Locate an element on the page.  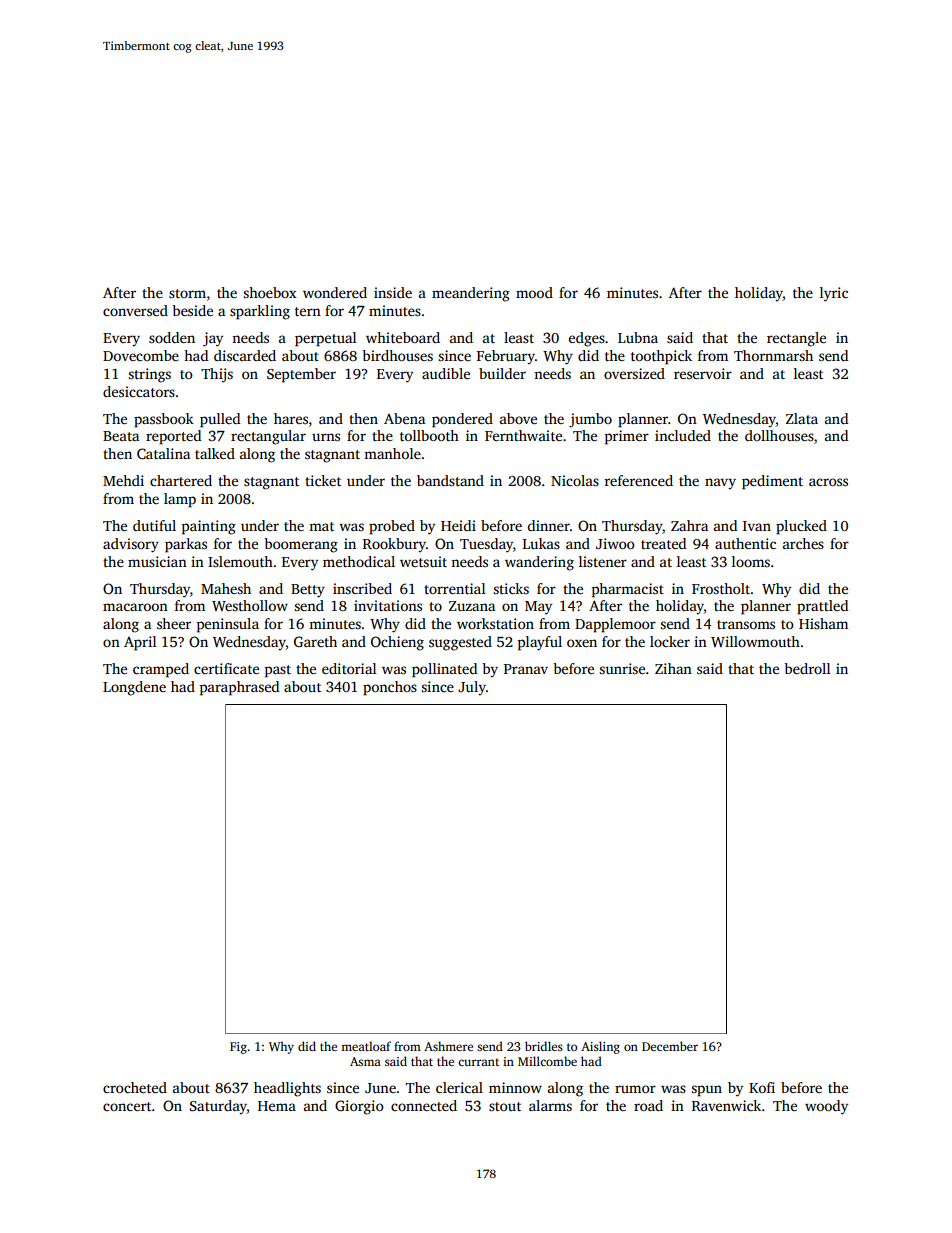
Lubna is located at coordinates (638, 337).
